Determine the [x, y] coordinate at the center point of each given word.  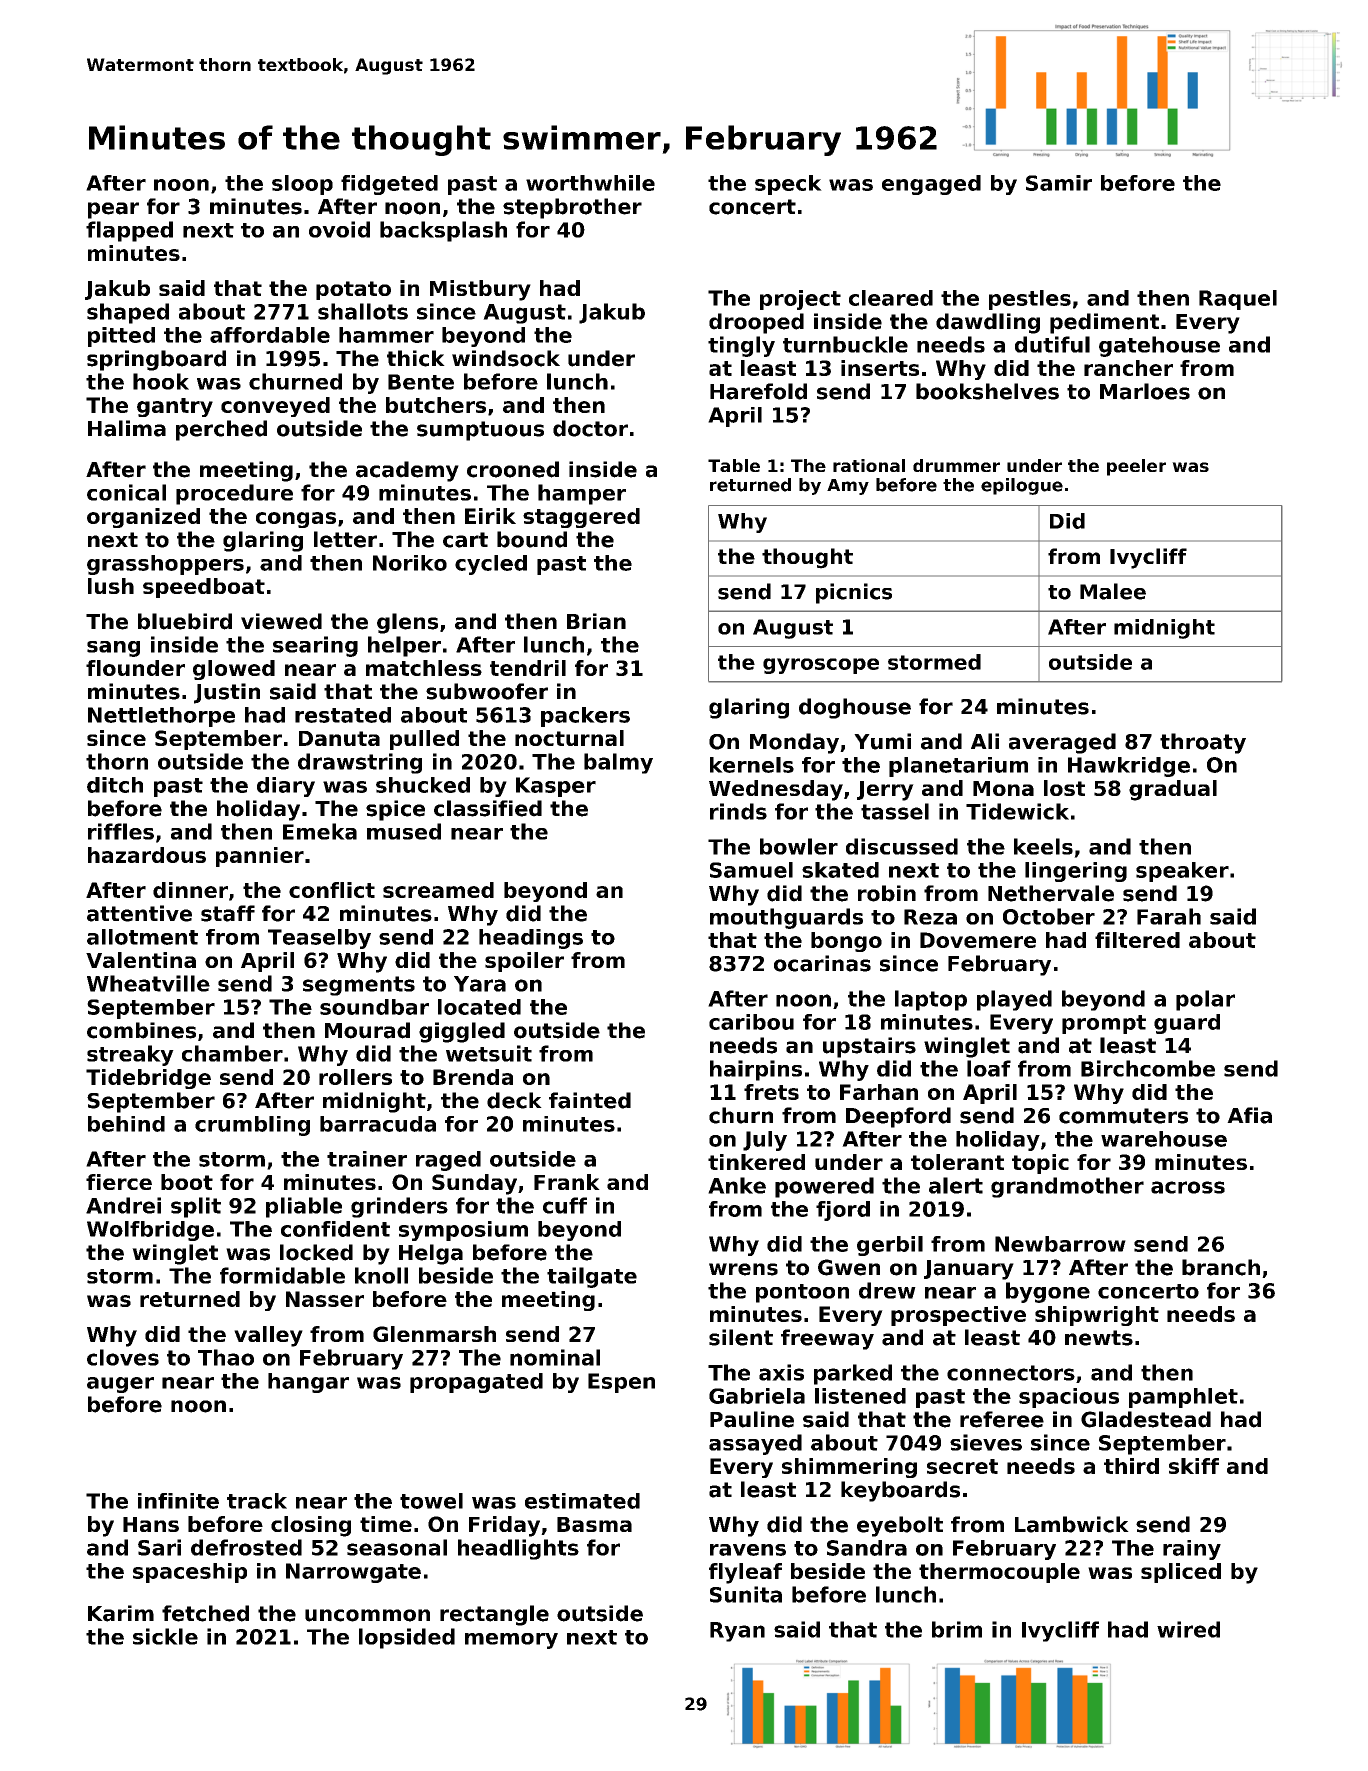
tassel [895, 811]
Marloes [1145, 391]
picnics [854, 593]
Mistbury [480, 290]
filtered [1137, 940]
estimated [582, 1501]
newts [1099, 1338]
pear [113, 210]
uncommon [367, 1615]
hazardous [147, 855]
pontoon [802, 1293]
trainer [367, 1159]
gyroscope [821, 666]
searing [315, 646]
